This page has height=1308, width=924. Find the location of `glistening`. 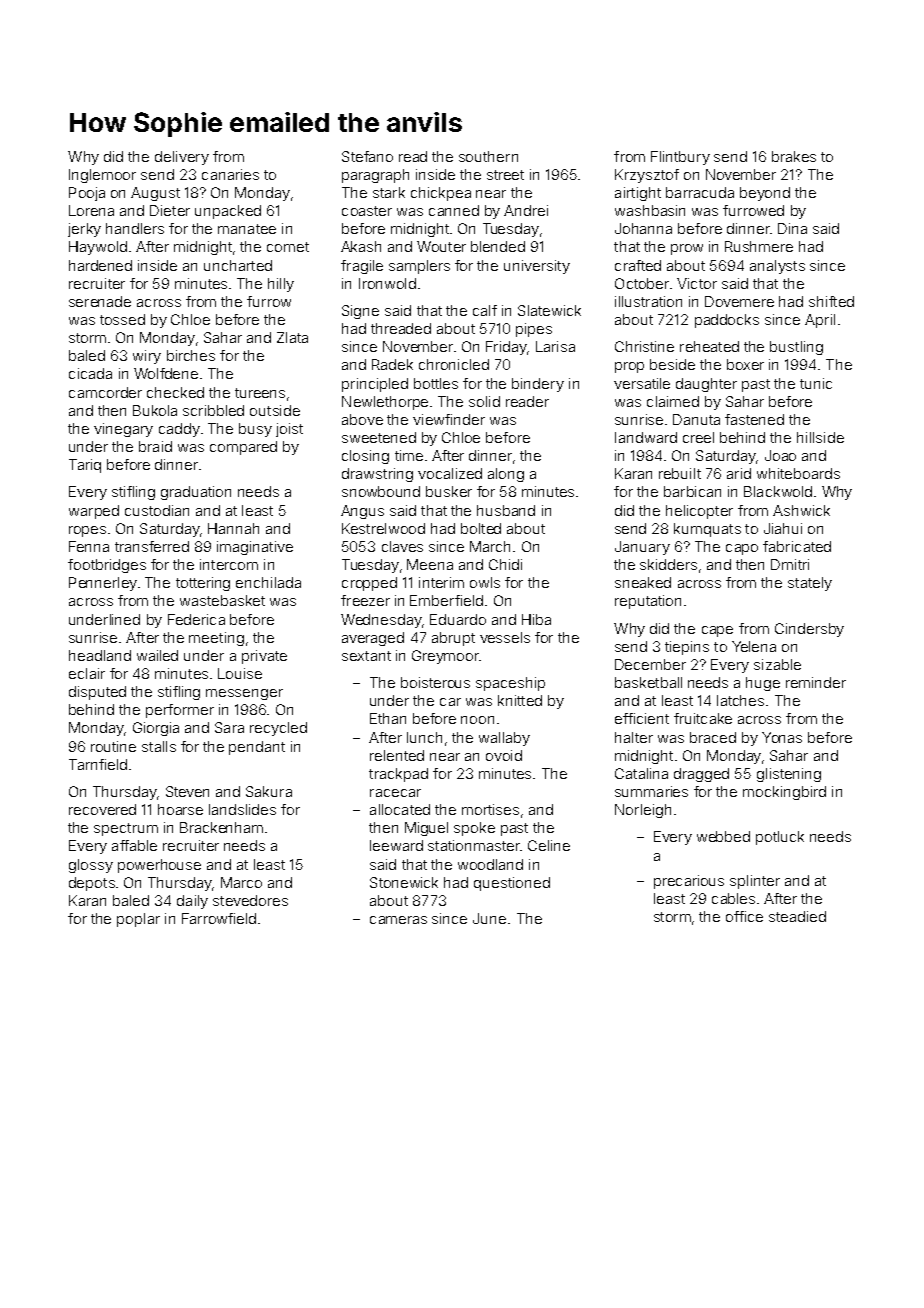

glistening is located at coordinates (789, 775).
